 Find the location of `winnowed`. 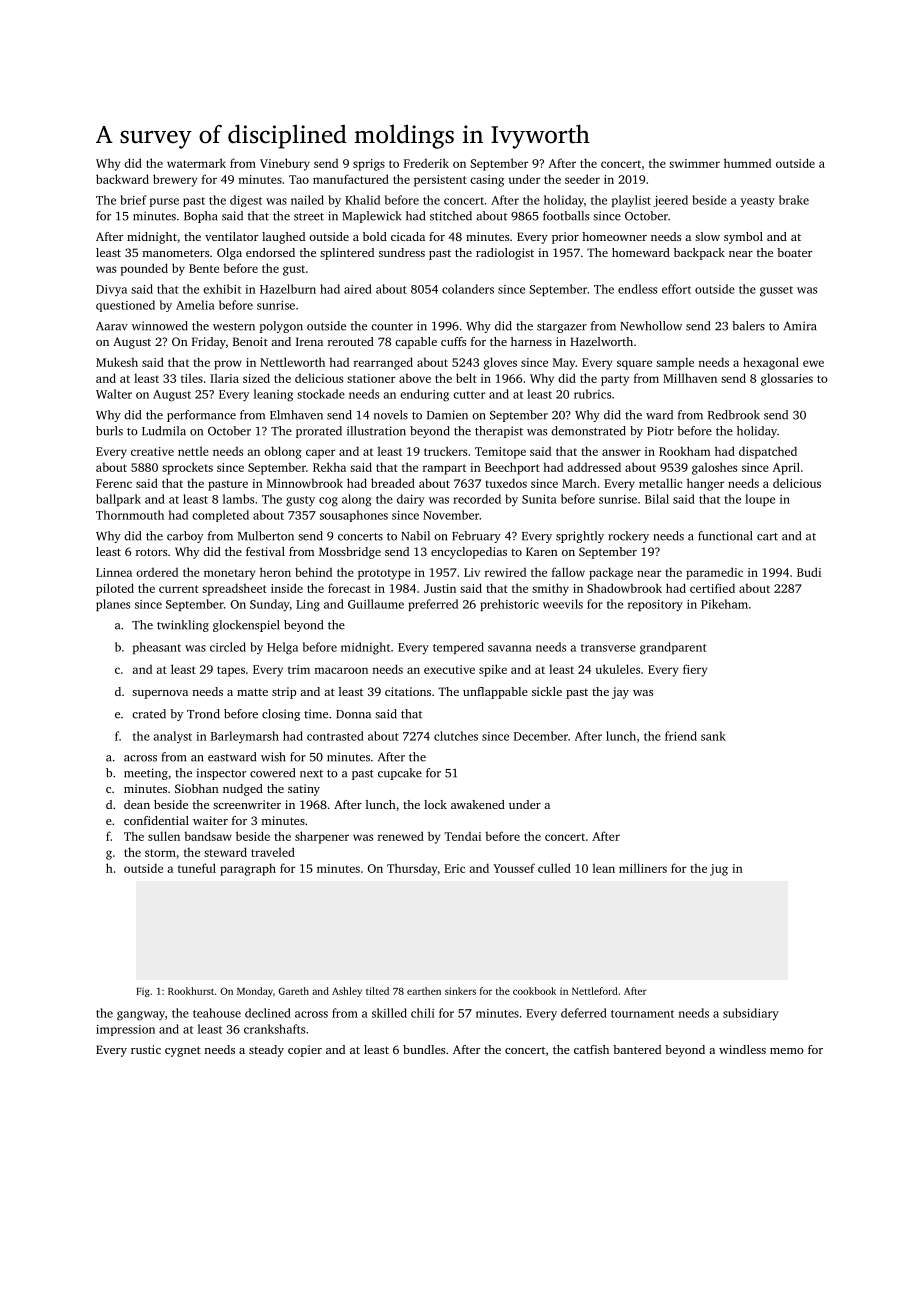

winnowed is located at coordinates (160, 326).
